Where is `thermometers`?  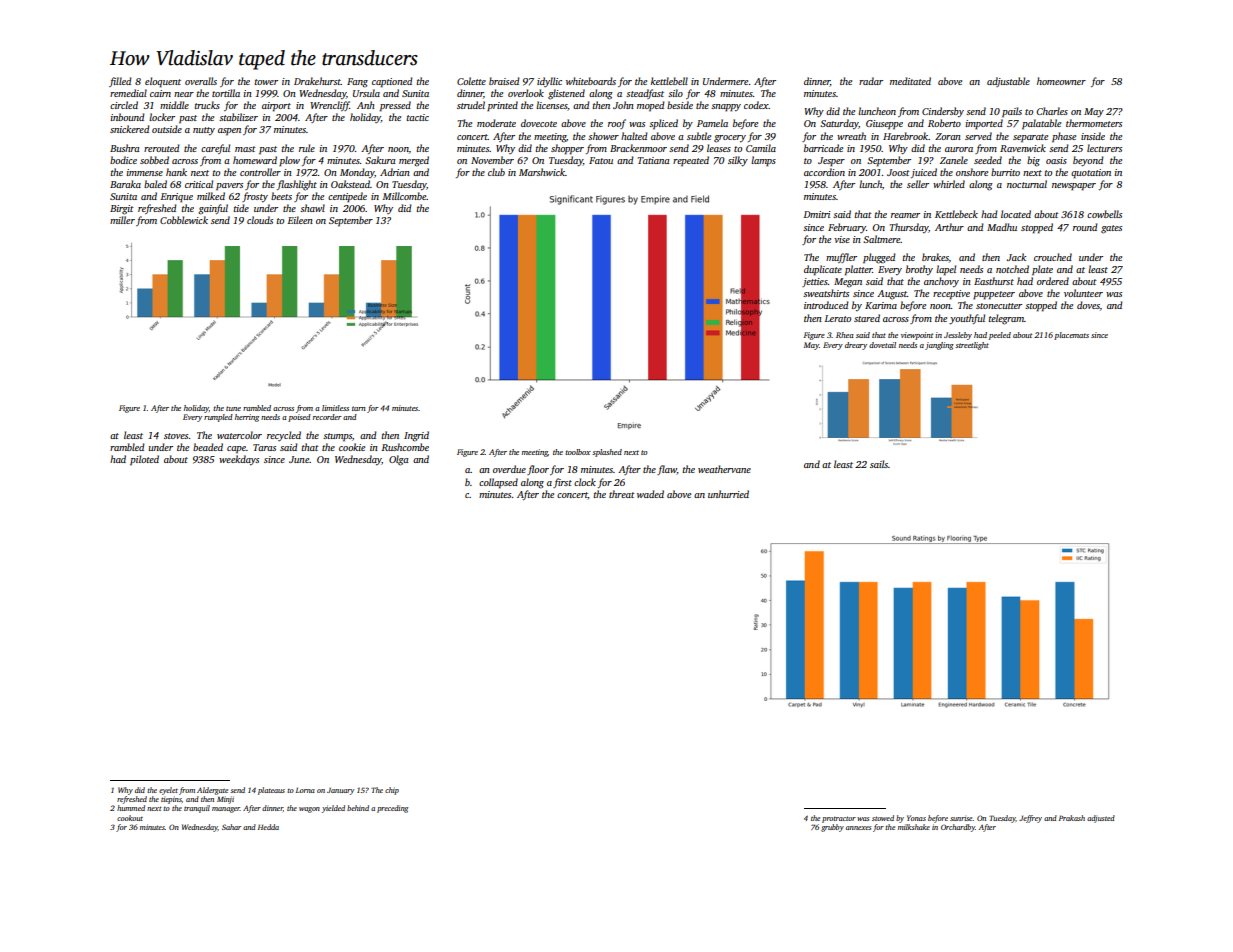
thermometers is located at coordinates (1094, 123).
